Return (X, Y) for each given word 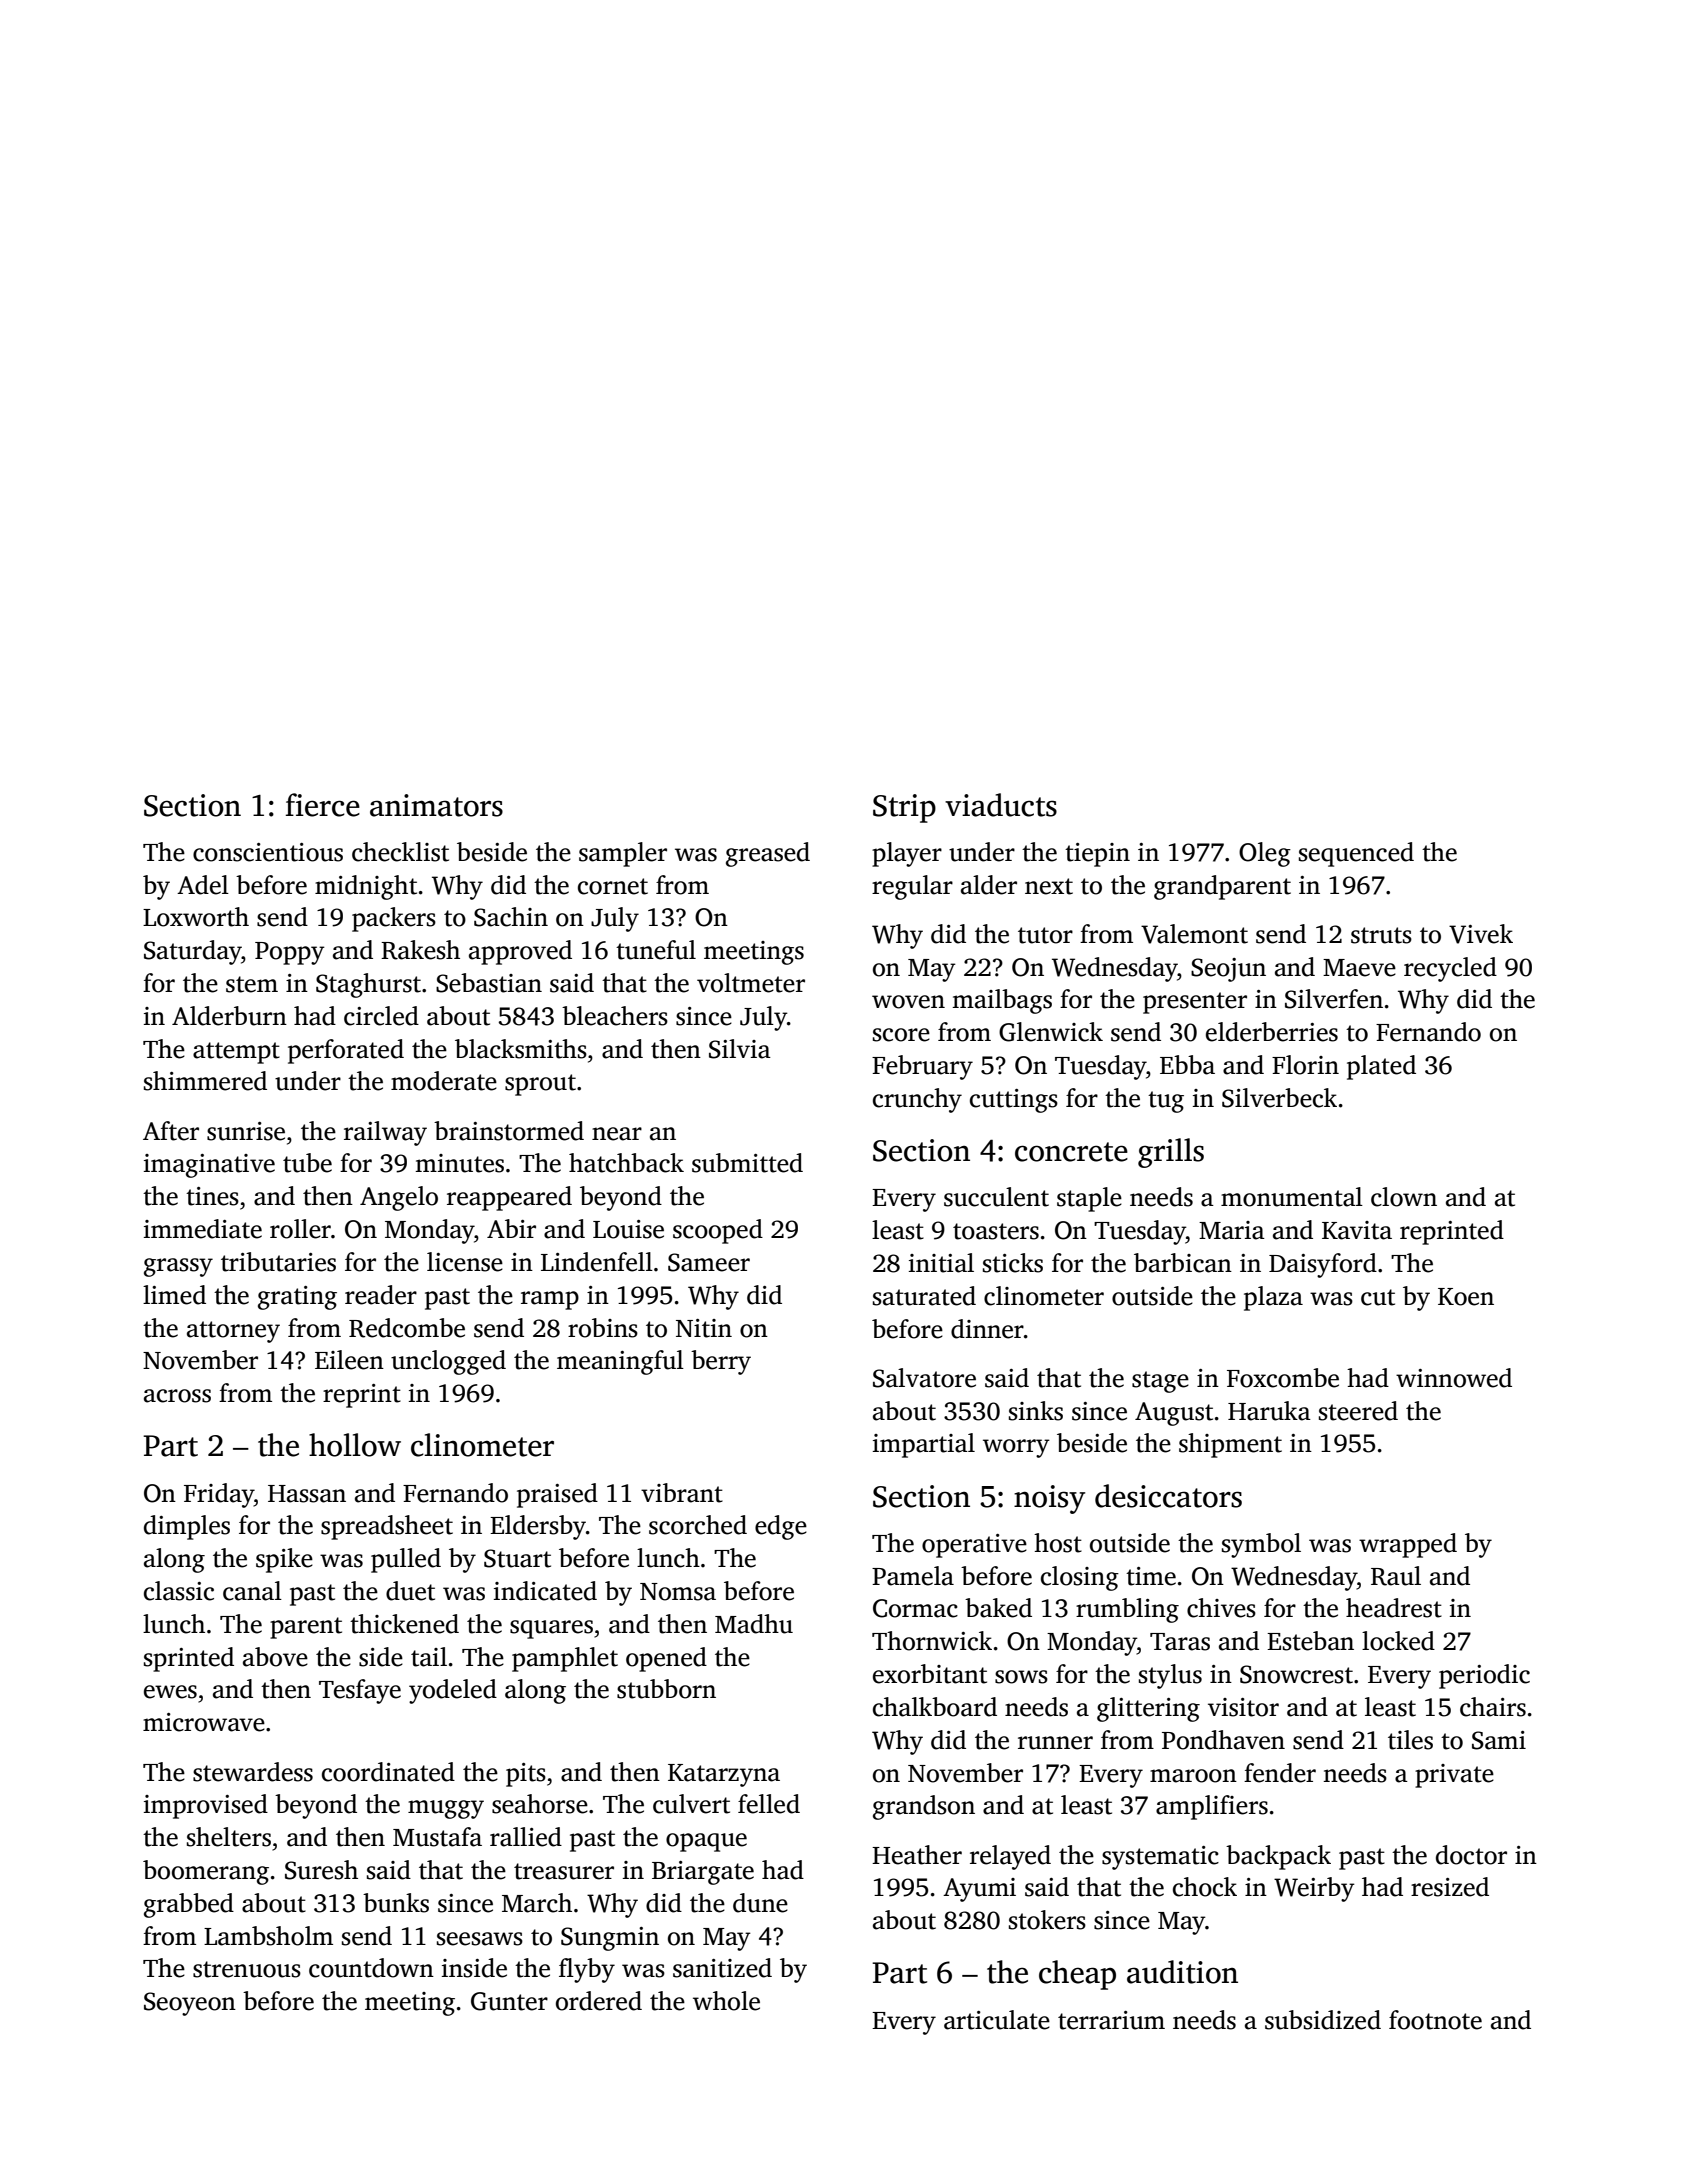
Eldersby (538, 1527)
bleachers (615, 1016)
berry (721, 1362)
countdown (371, 1968)
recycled (1450, 969)
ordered (599, 2001)
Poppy (290, 953)
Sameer (709, 1262)
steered (1358, 1411)
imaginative (209, 1166)
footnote (1435, 2020)
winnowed (1454, 1378)
